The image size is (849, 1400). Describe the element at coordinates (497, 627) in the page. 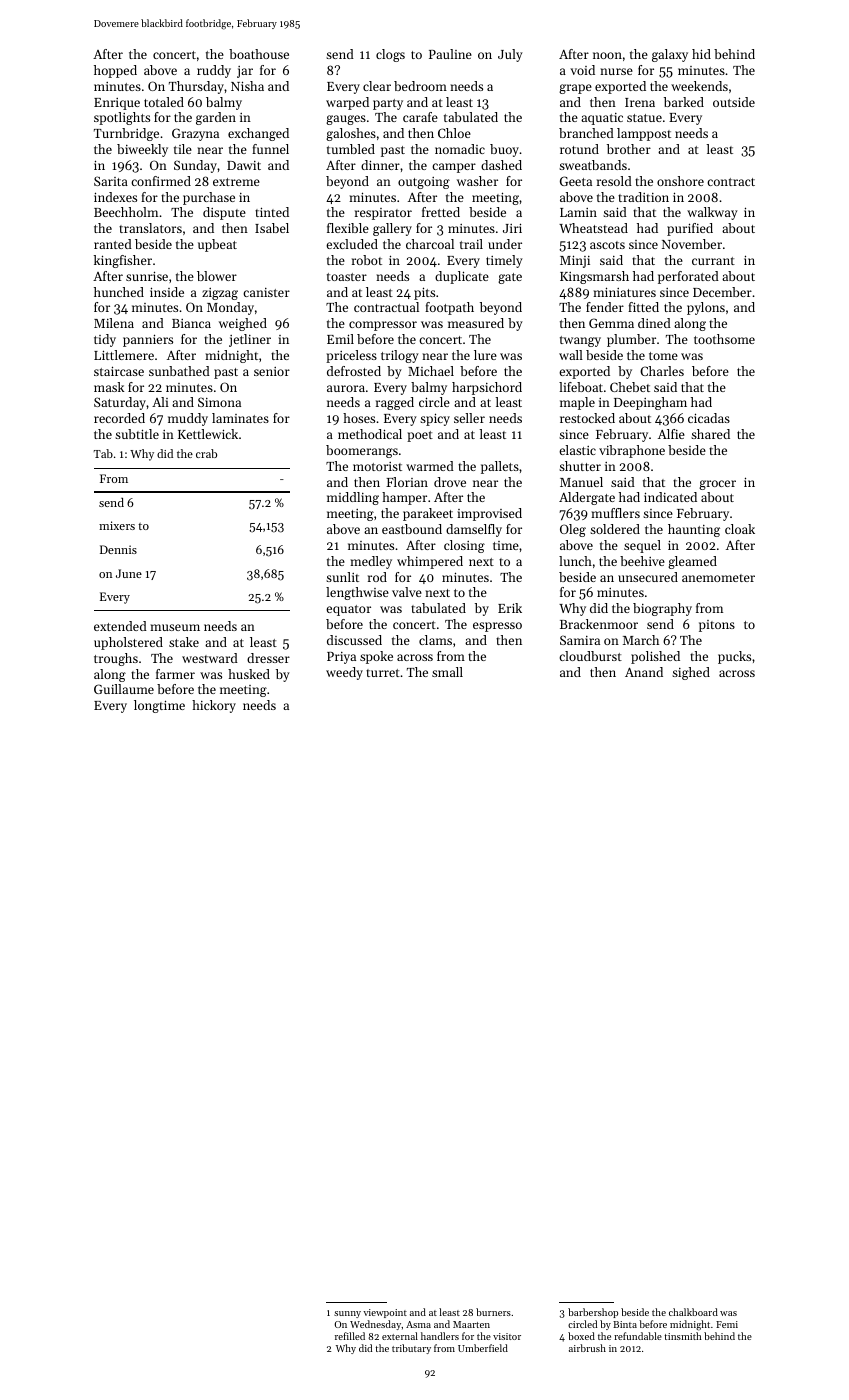

I see `espresso` at that location.
